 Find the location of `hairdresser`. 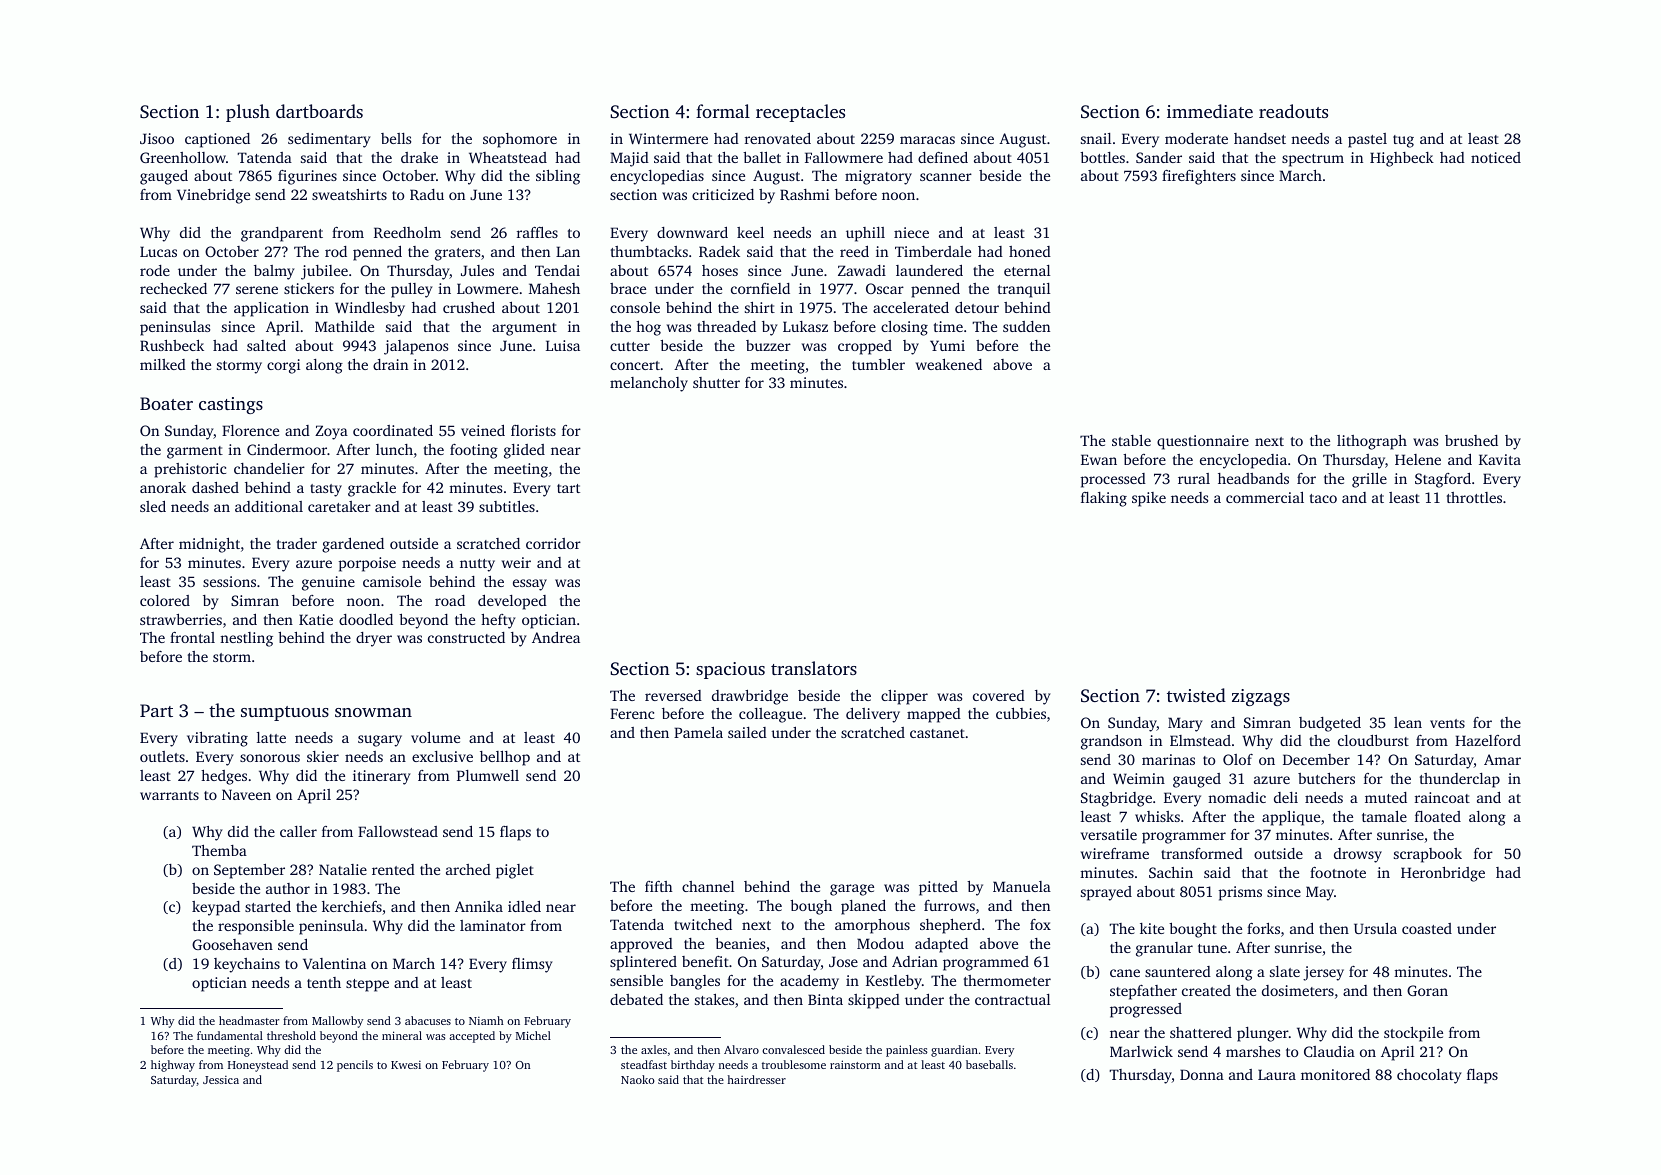

hairdresser is located at coordinates (757, 1079).
